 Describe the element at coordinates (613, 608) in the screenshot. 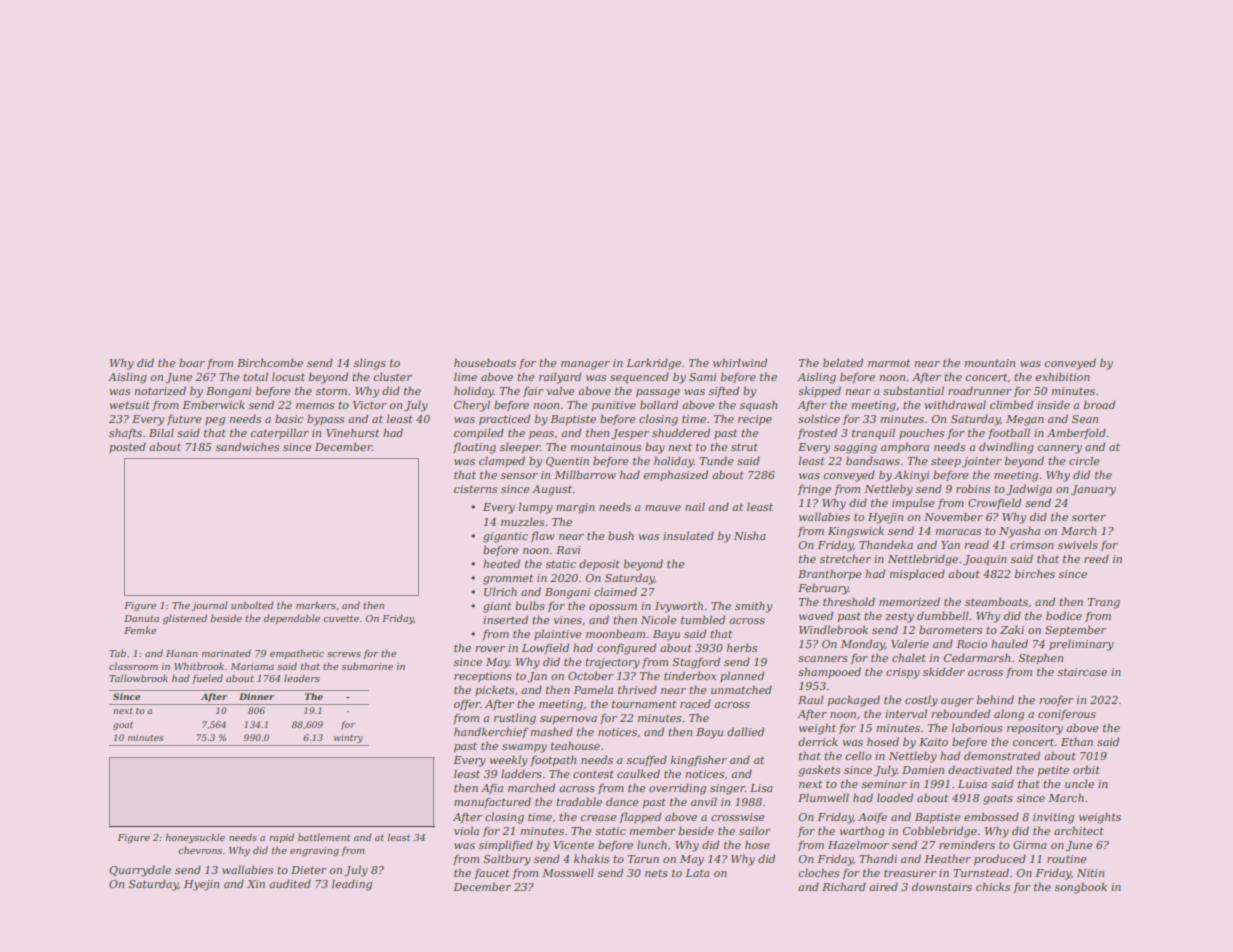

I see `opossum` at that location.
